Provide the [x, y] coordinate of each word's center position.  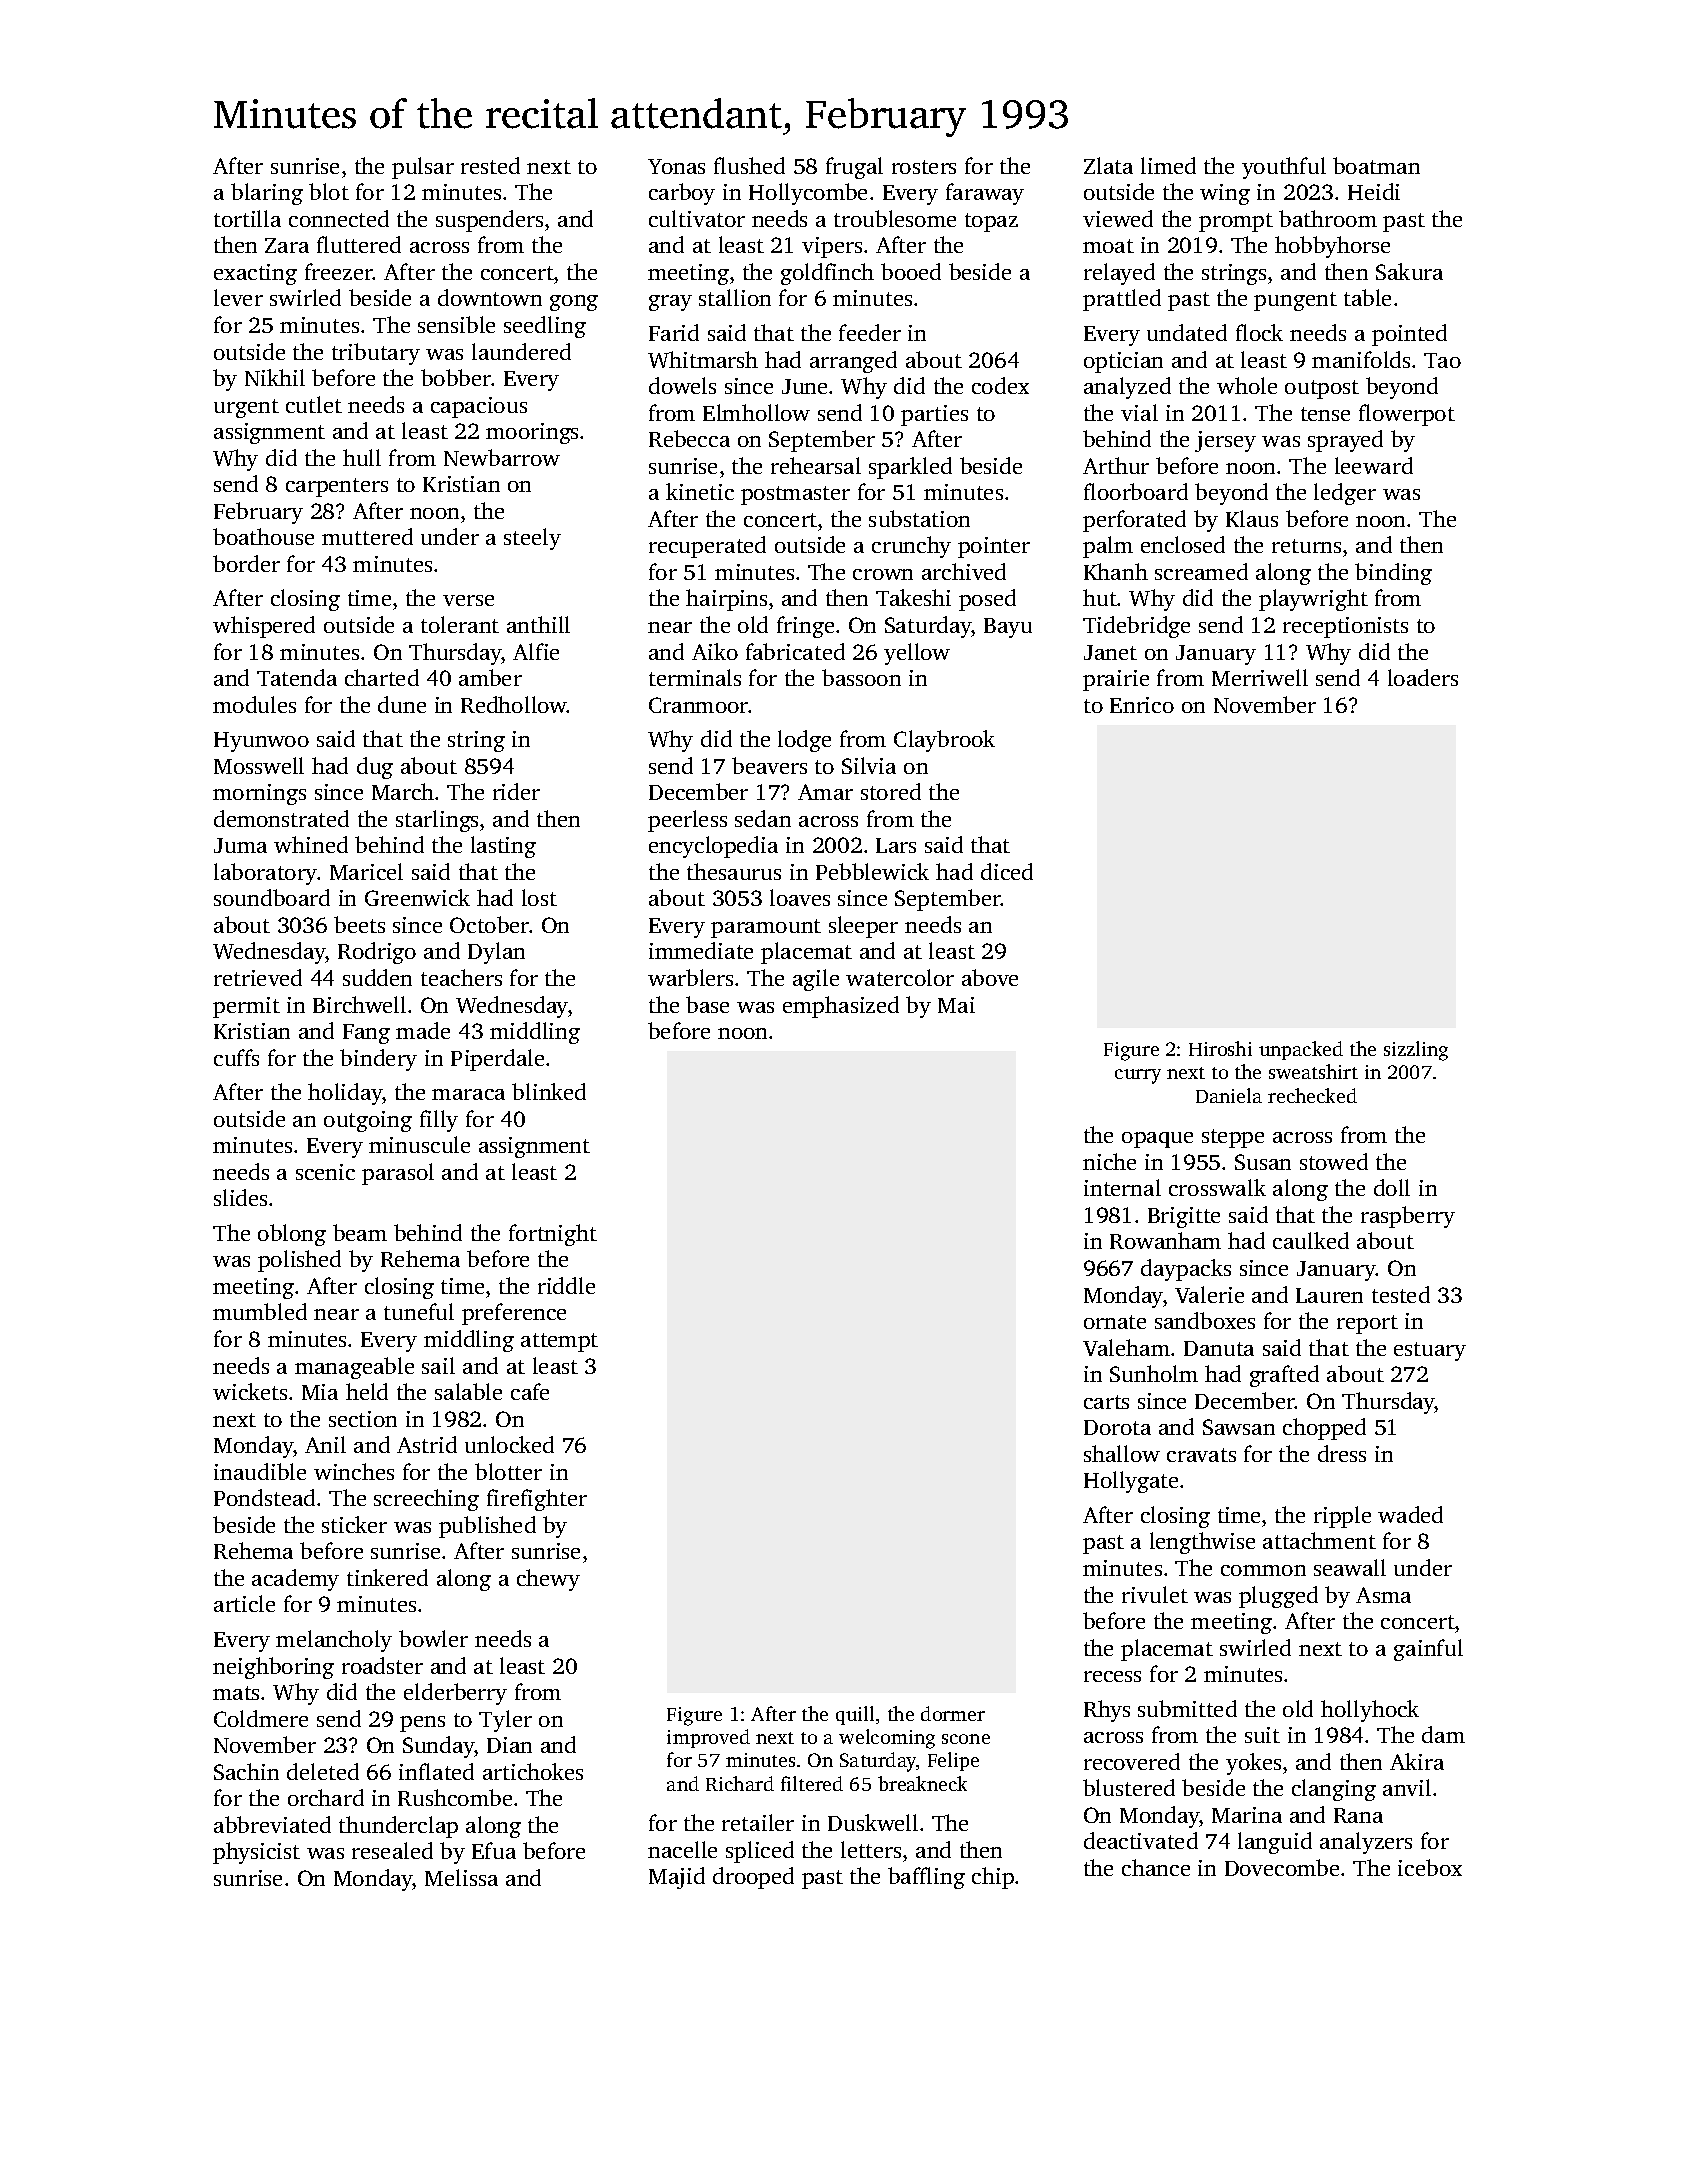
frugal [854, 168]
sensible [456, 324]
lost [539, 897]
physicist [256, 1853]
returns [1306, 546]
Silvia [869, 765]
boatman [1376, 165]
